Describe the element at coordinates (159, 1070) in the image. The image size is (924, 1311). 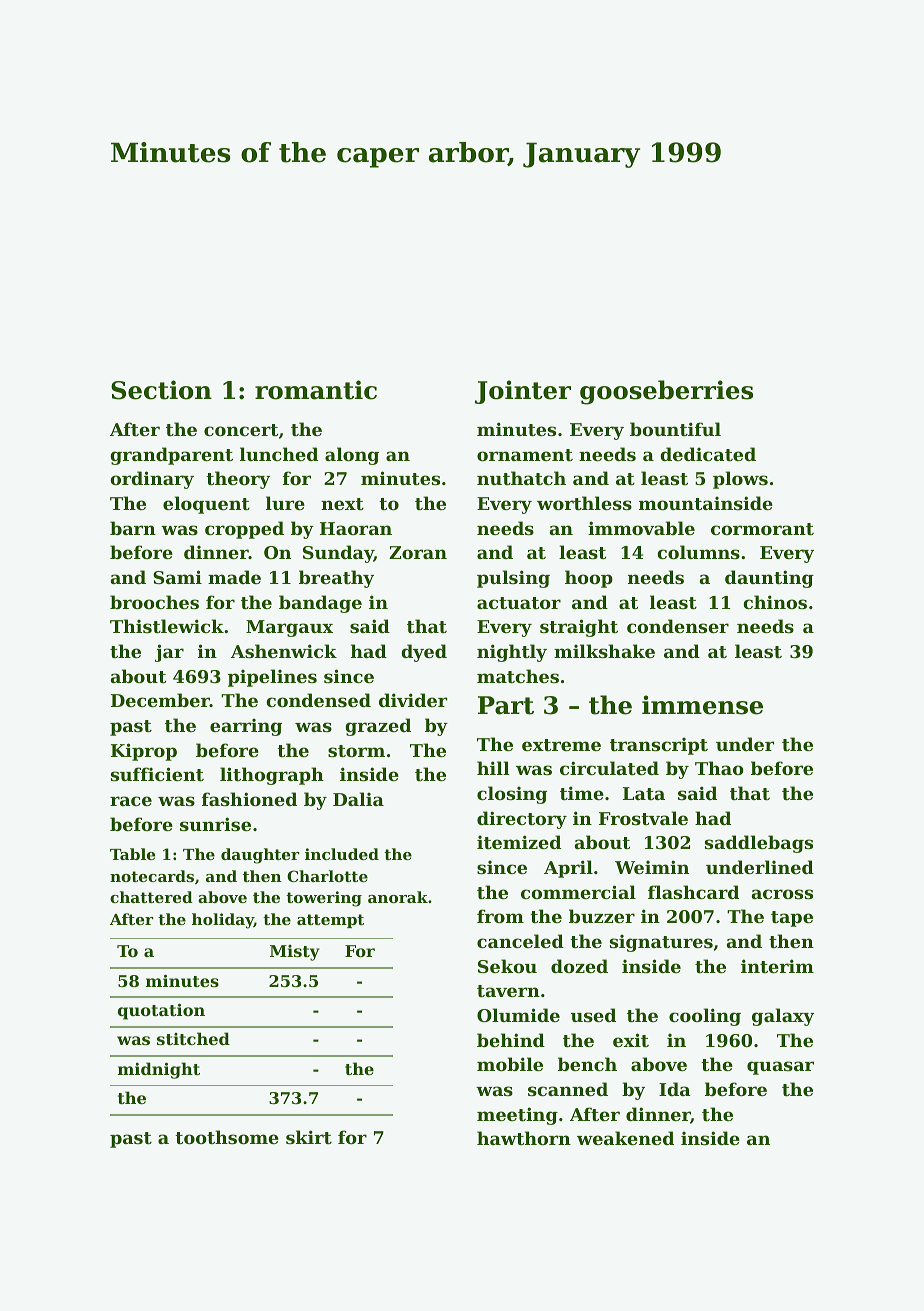
I see `midnight` at that location.
